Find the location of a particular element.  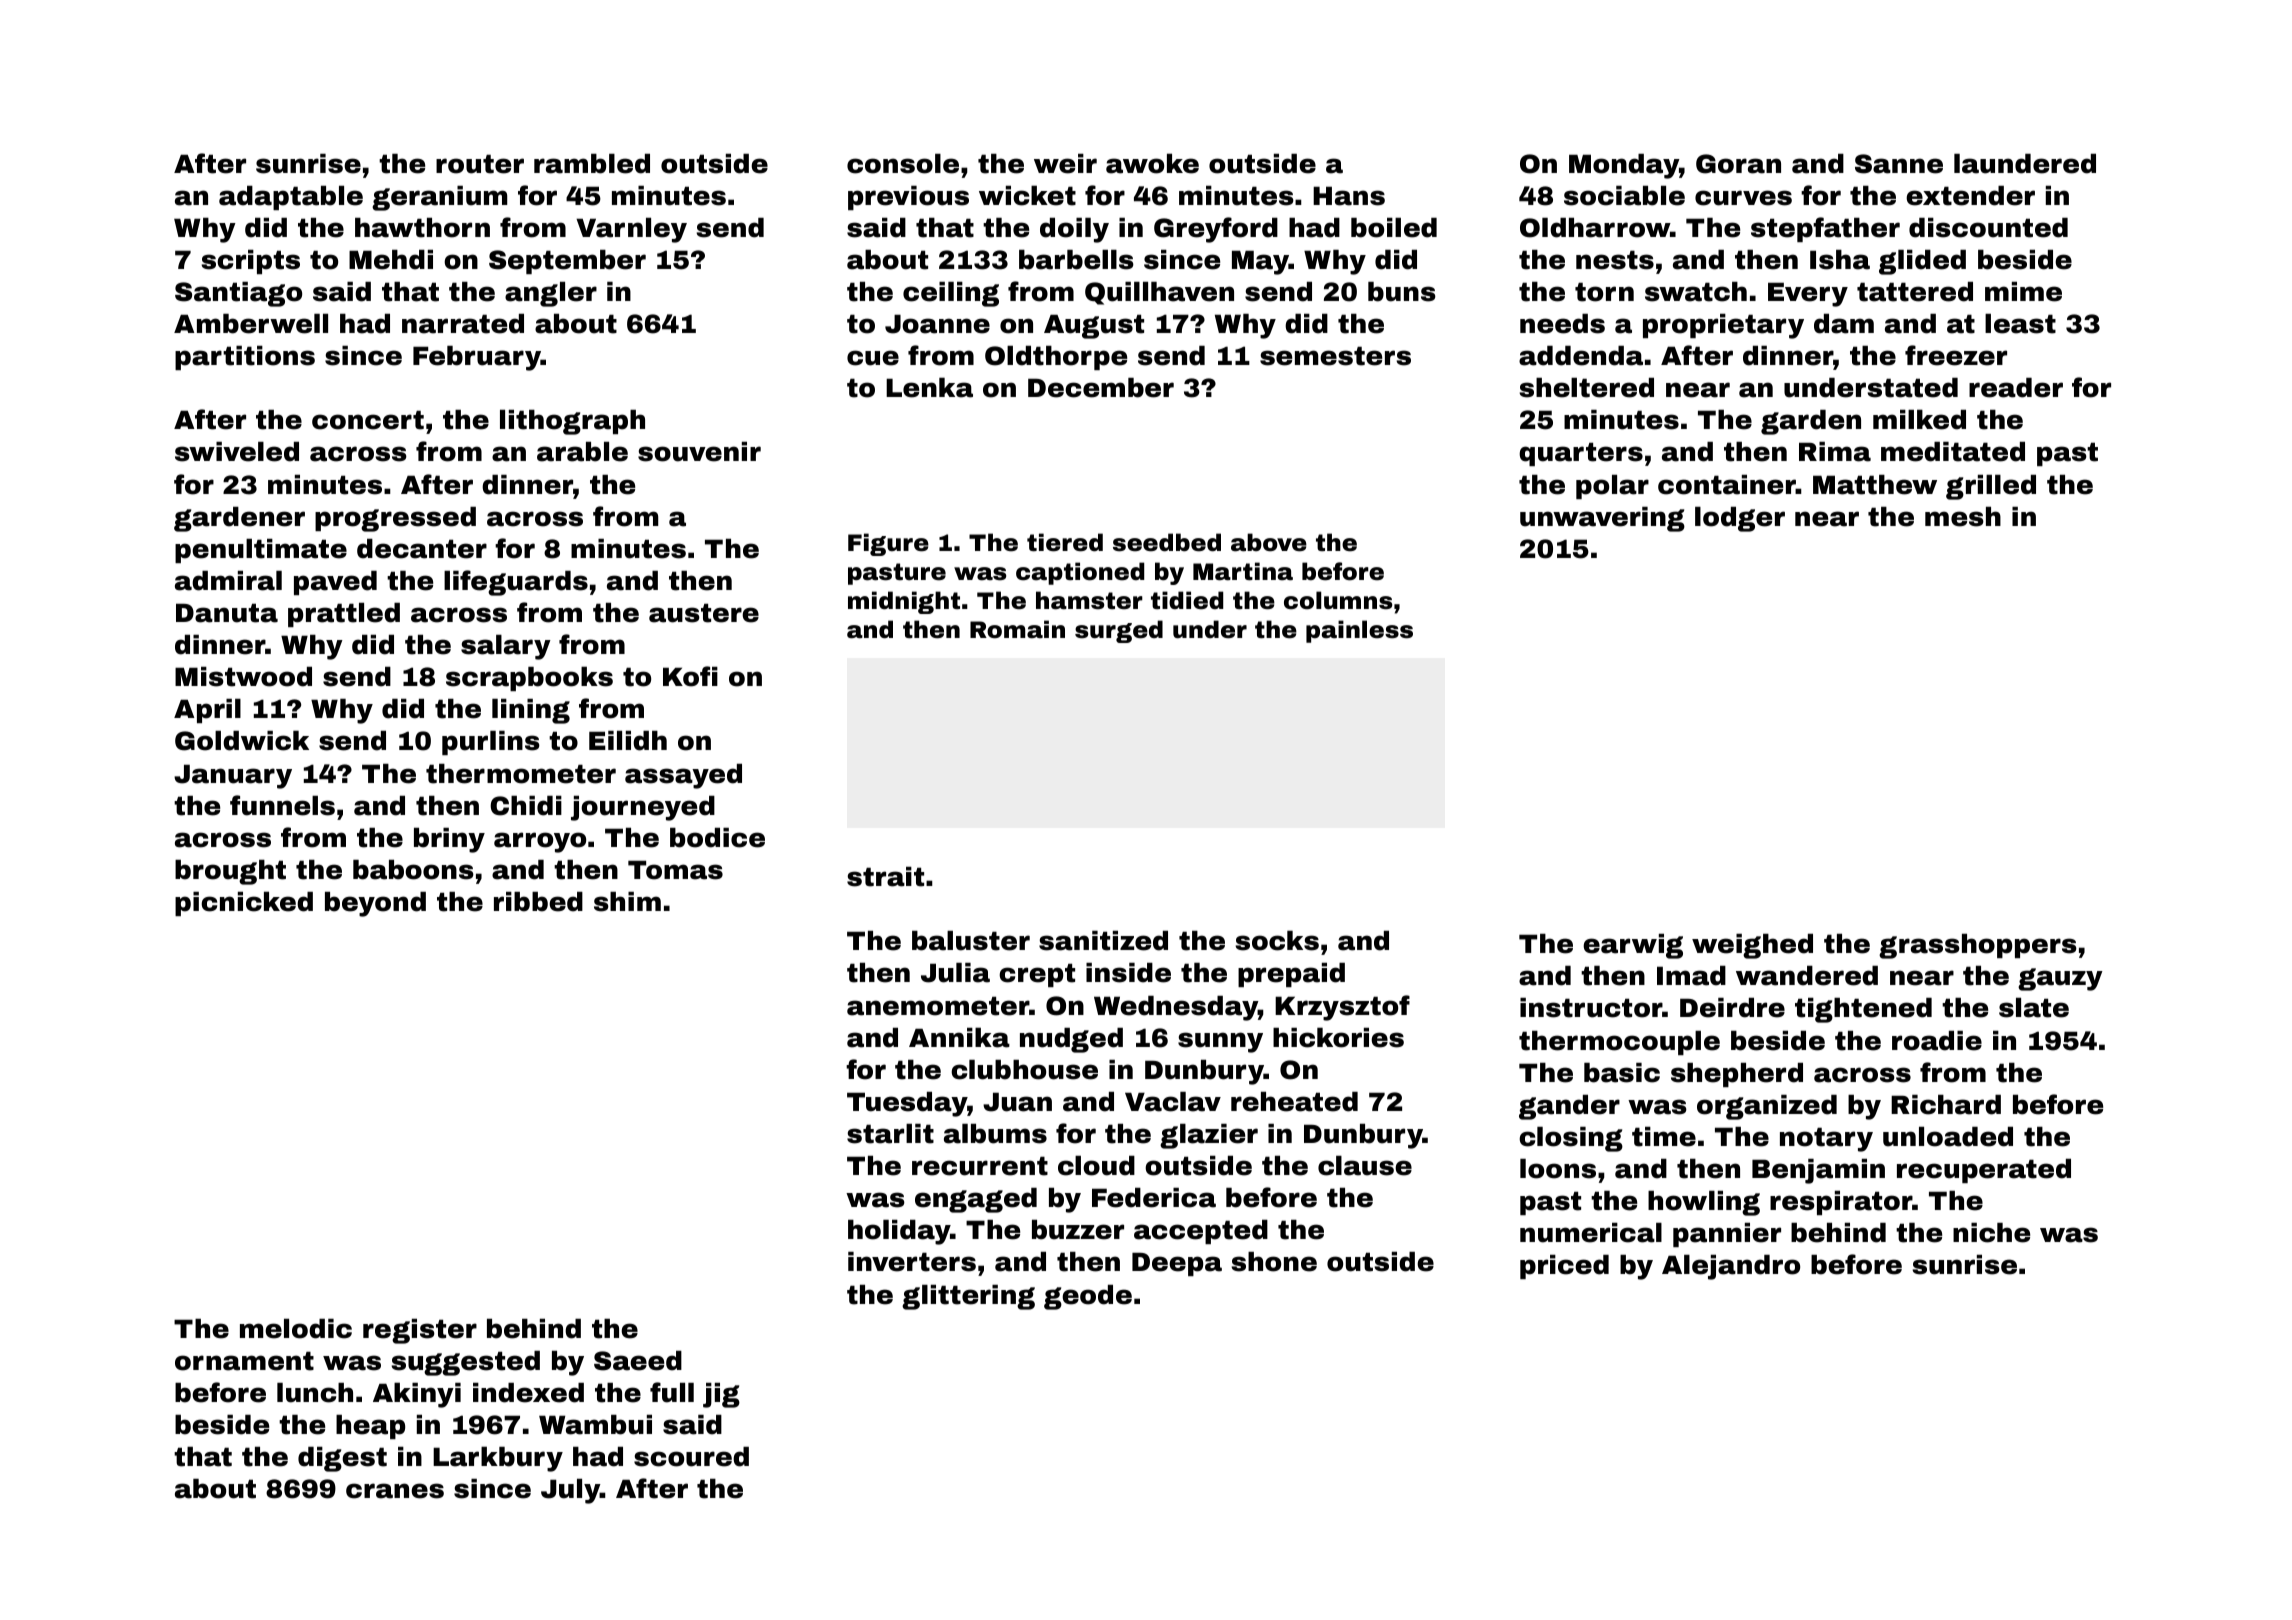

cranes is located at coordinates (395, 1491).
